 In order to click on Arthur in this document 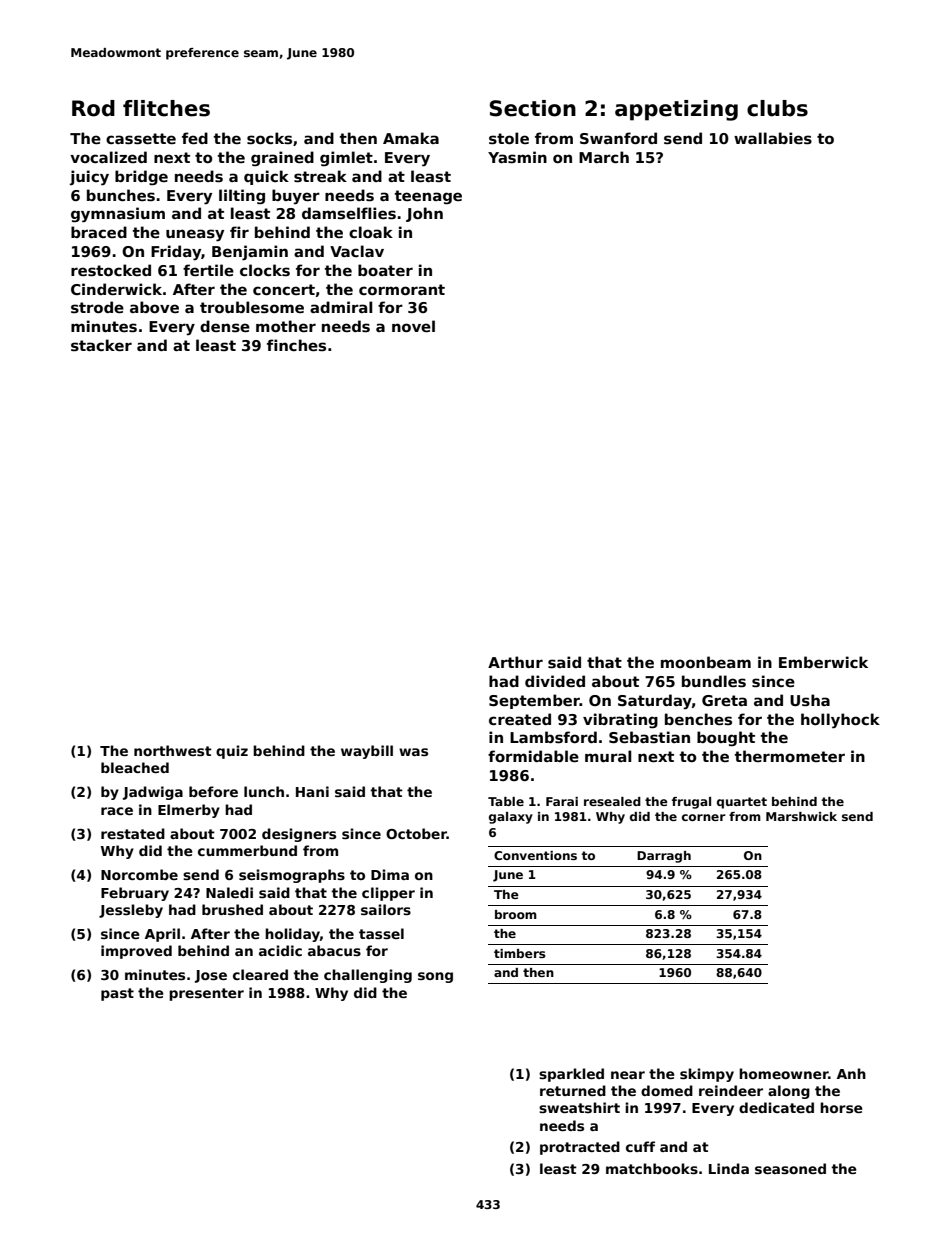, I will do `click(515, 662)`.
